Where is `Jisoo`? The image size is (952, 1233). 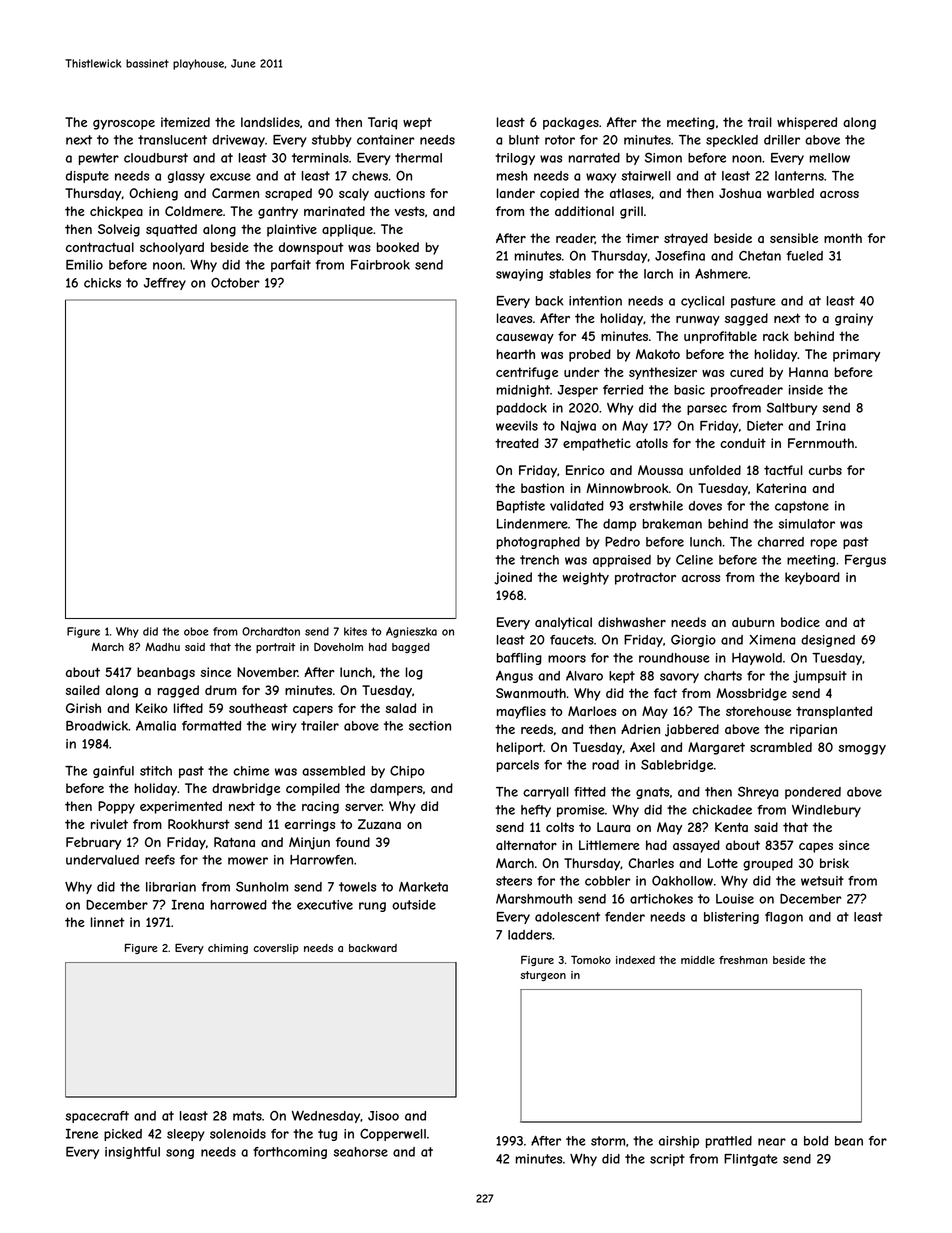
Jisoo is located at coordinates (383, 1116).
